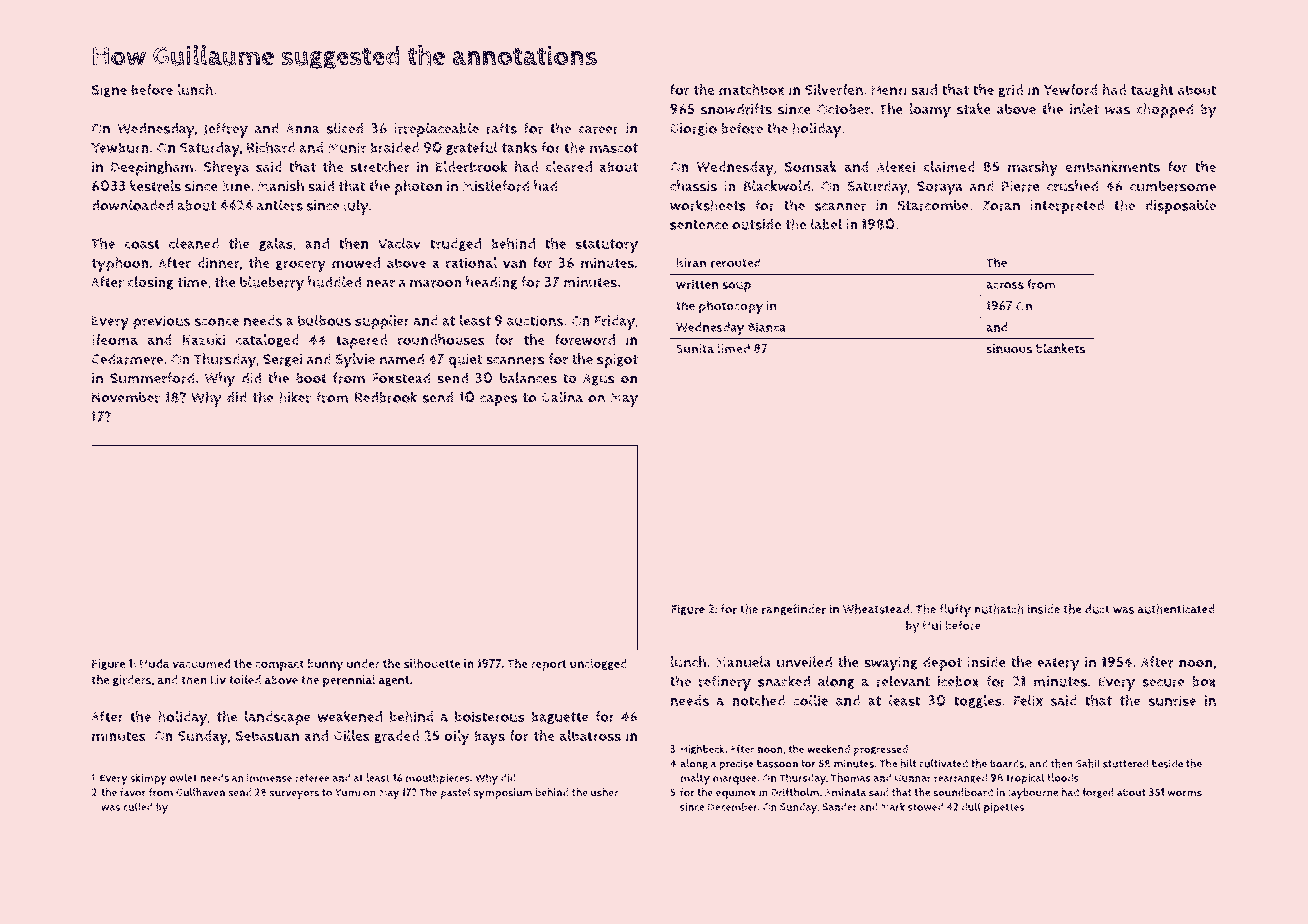 The image size is (1308, 924). Describe the element at coordinates (1097, 609) in the screenshot. I see `duct` at that location.
